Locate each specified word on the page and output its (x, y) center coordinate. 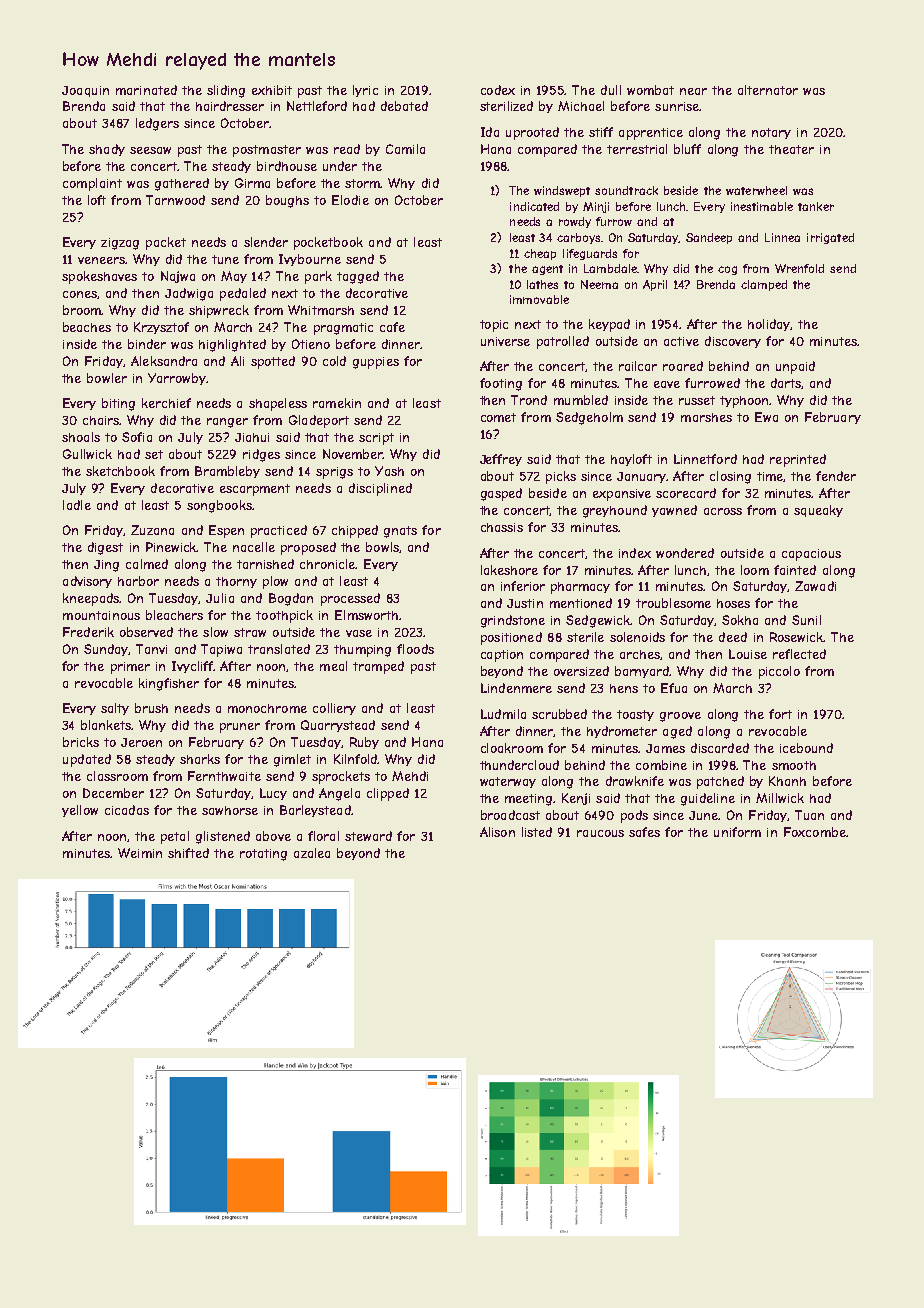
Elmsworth (366, 615)
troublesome (673, 603)
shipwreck (219, 311)
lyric (365, 91)
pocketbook (328, 243)
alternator (768, 90)
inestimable (762, 206)
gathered (182, 184)
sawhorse (230, 810)
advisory (87, 582)
